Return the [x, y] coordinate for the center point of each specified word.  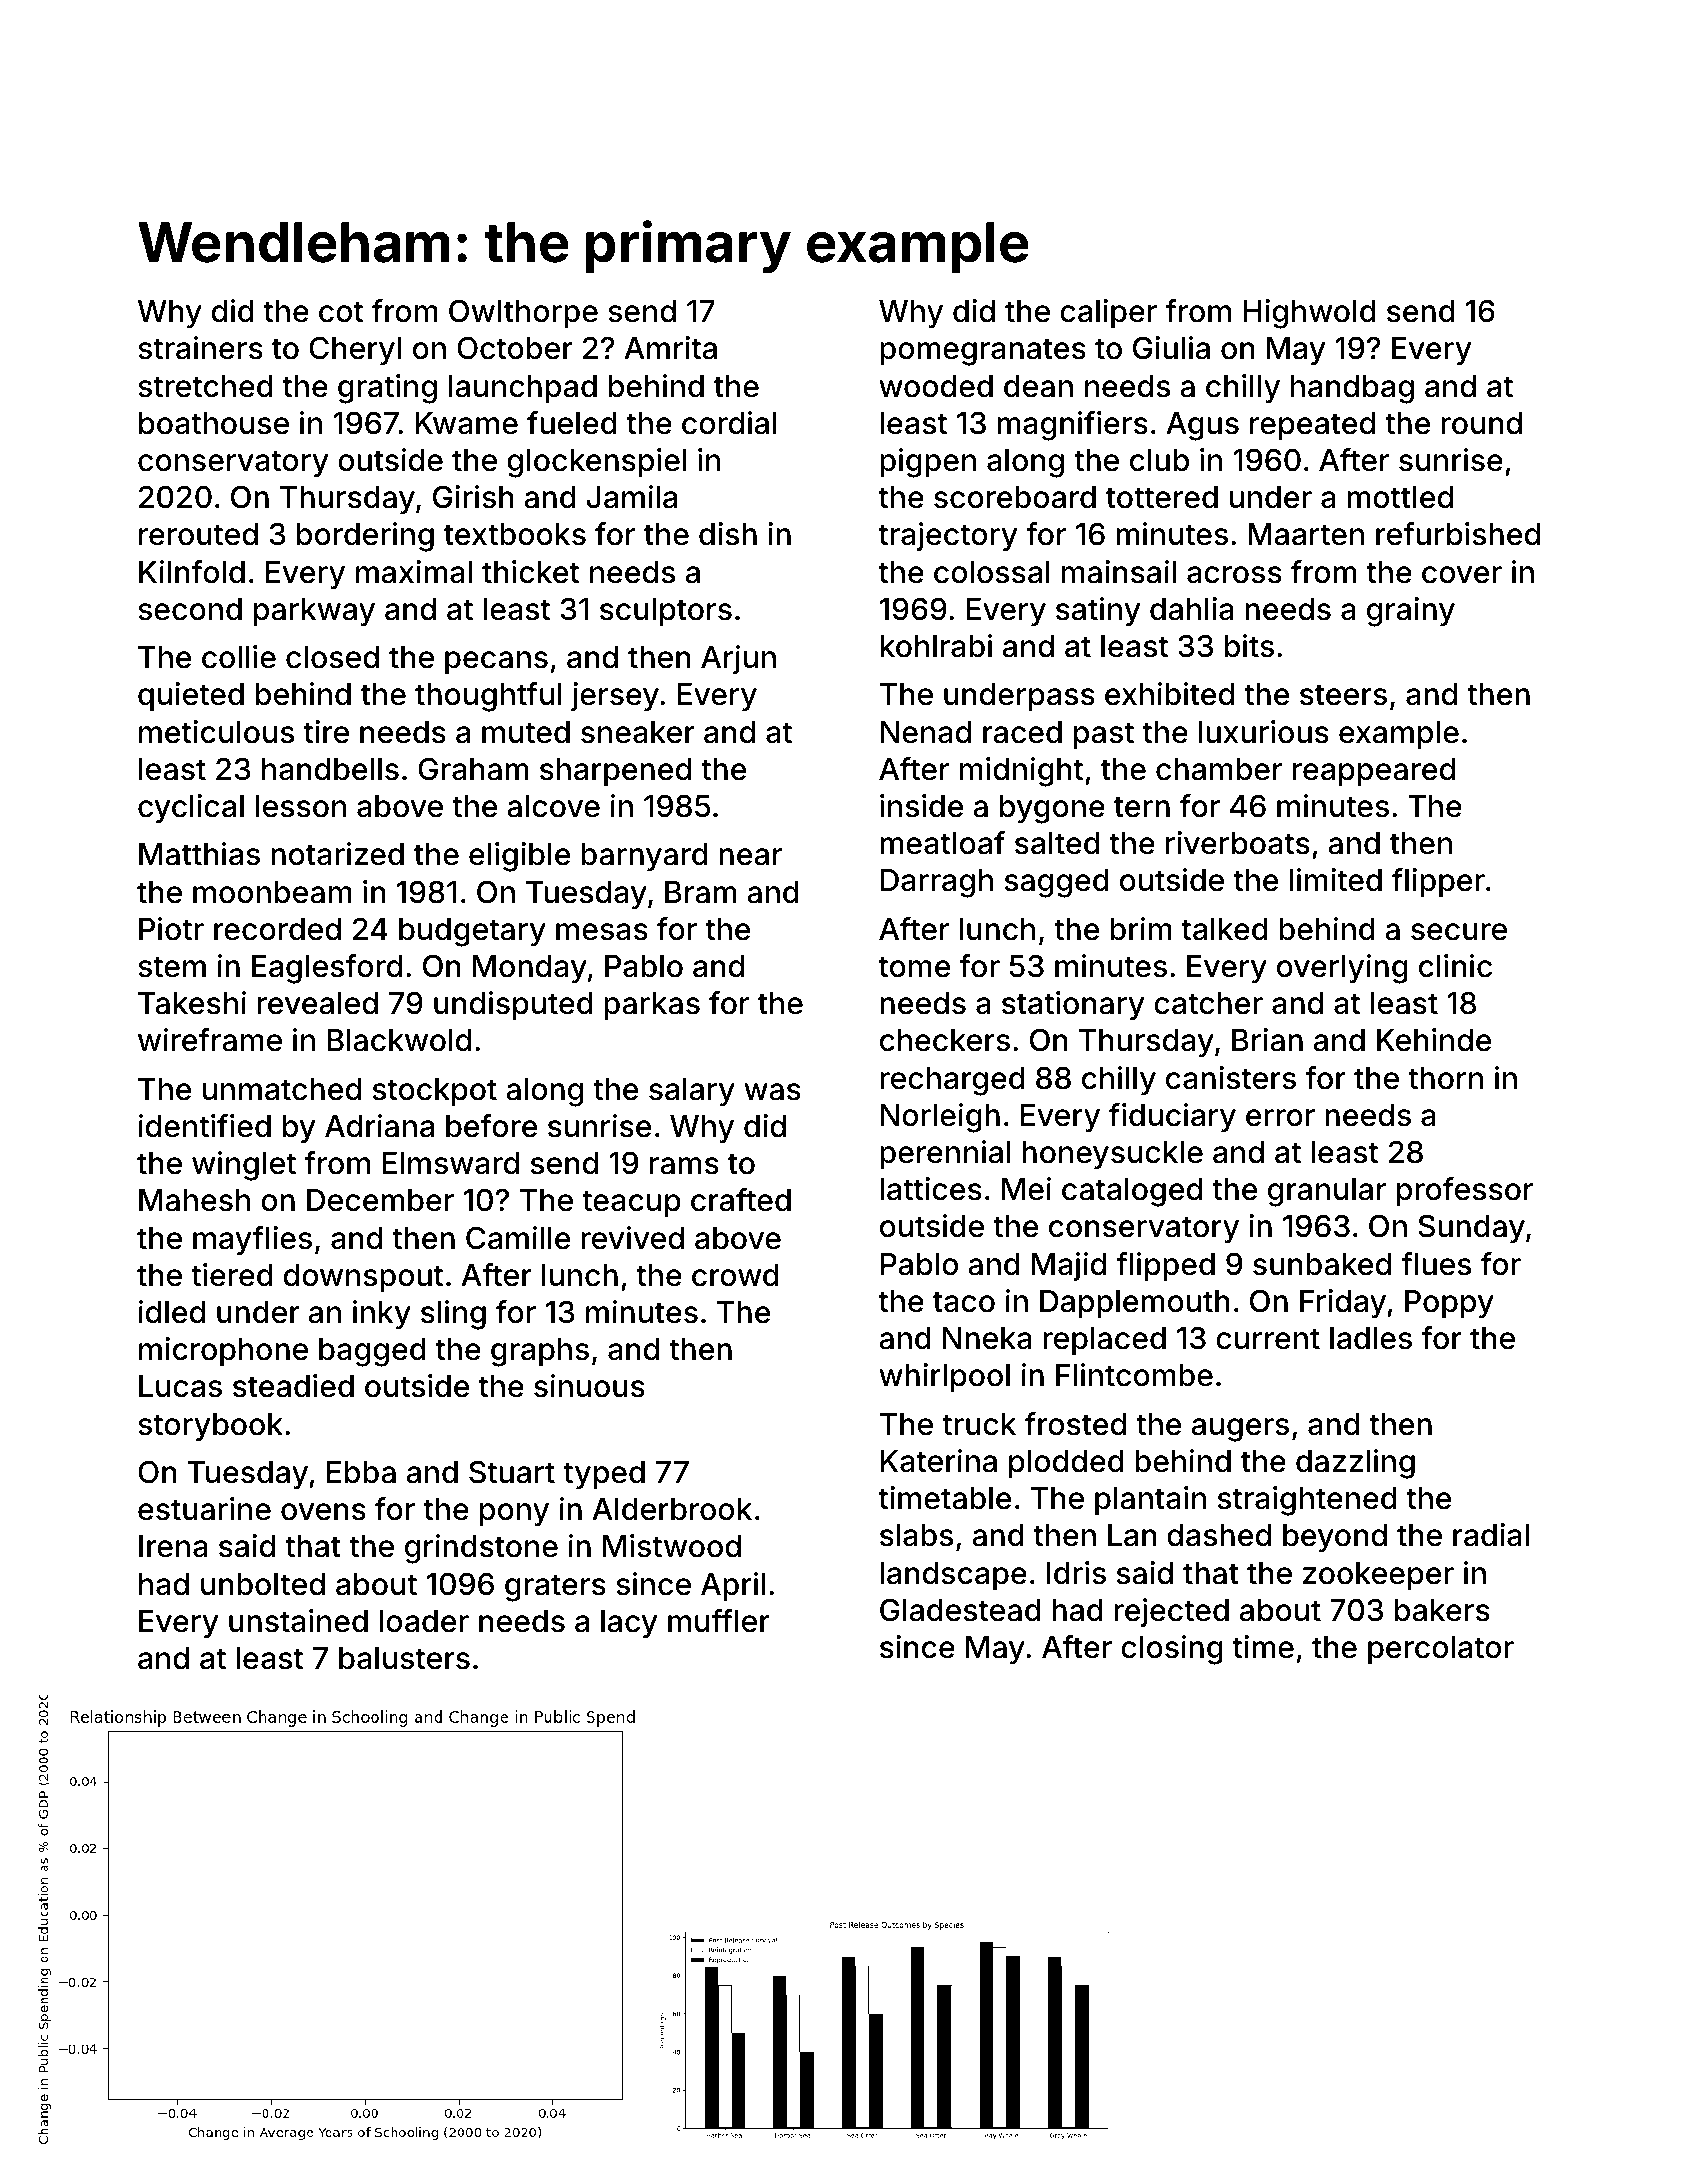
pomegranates [983, 352]
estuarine [204, 1509]
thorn [1445, 1078]
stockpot [435, 1092]
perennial [945, 1154]
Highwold [1309, 314]
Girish [473, 497]
